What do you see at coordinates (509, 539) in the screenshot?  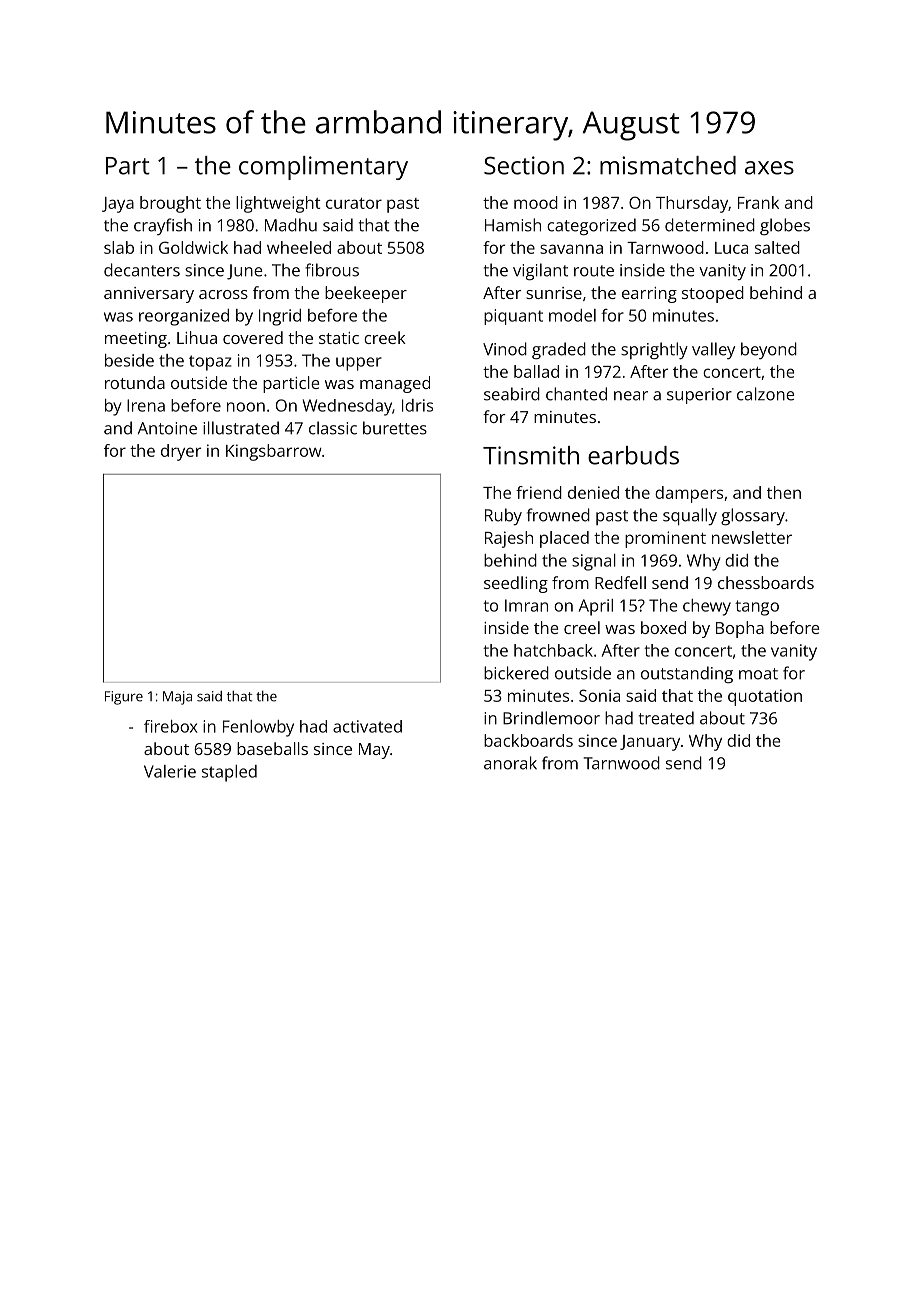 I see `Rajesh` at bounding box center [509, 539].
